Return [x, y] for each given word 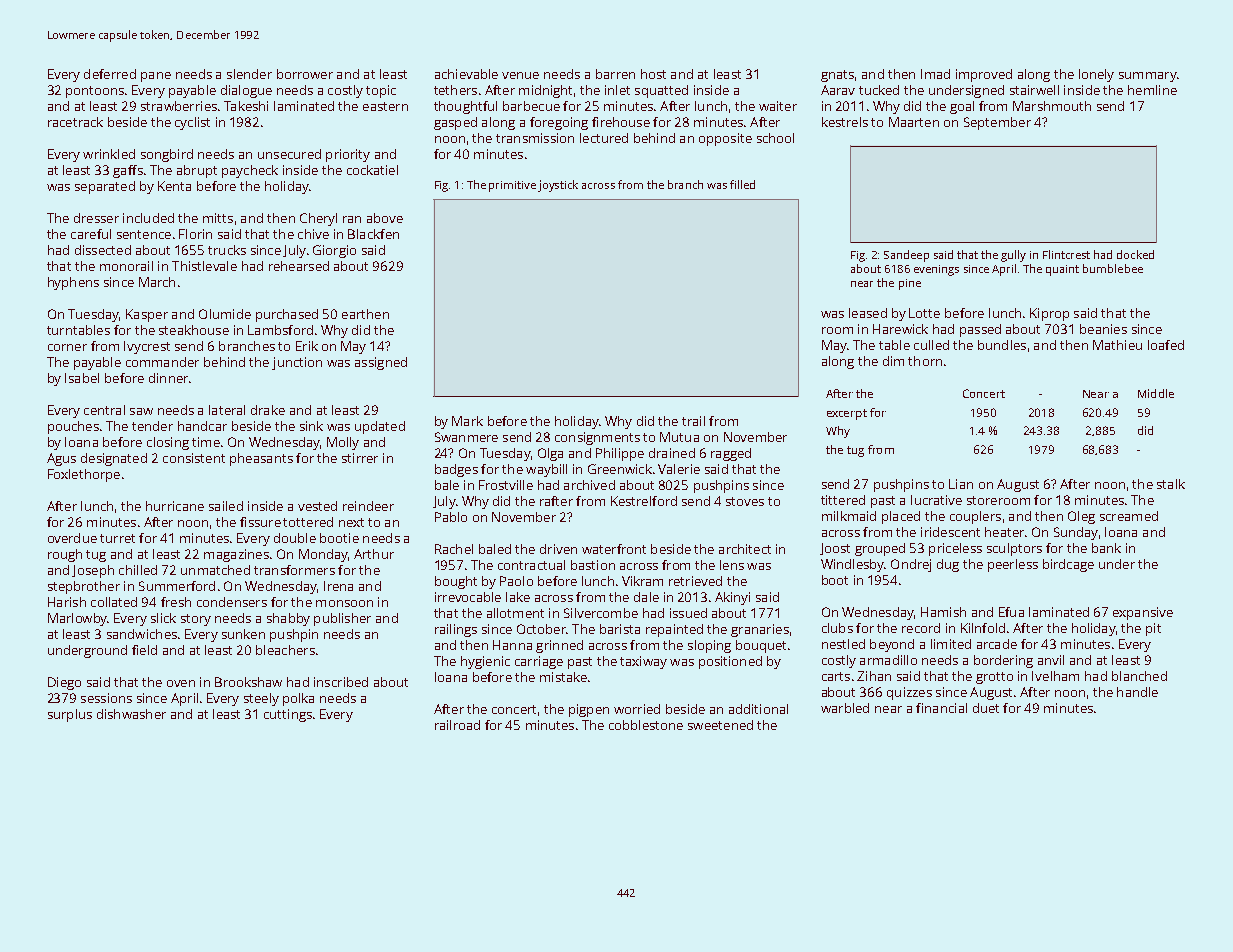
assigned [381, 363]
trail [693, 421]
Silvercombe [601, 613]
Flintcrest [1066, 254]
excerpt [847, 414]
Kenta [174, 186]
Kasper [147, 315]
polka [298, 699]
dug [948, 565]
